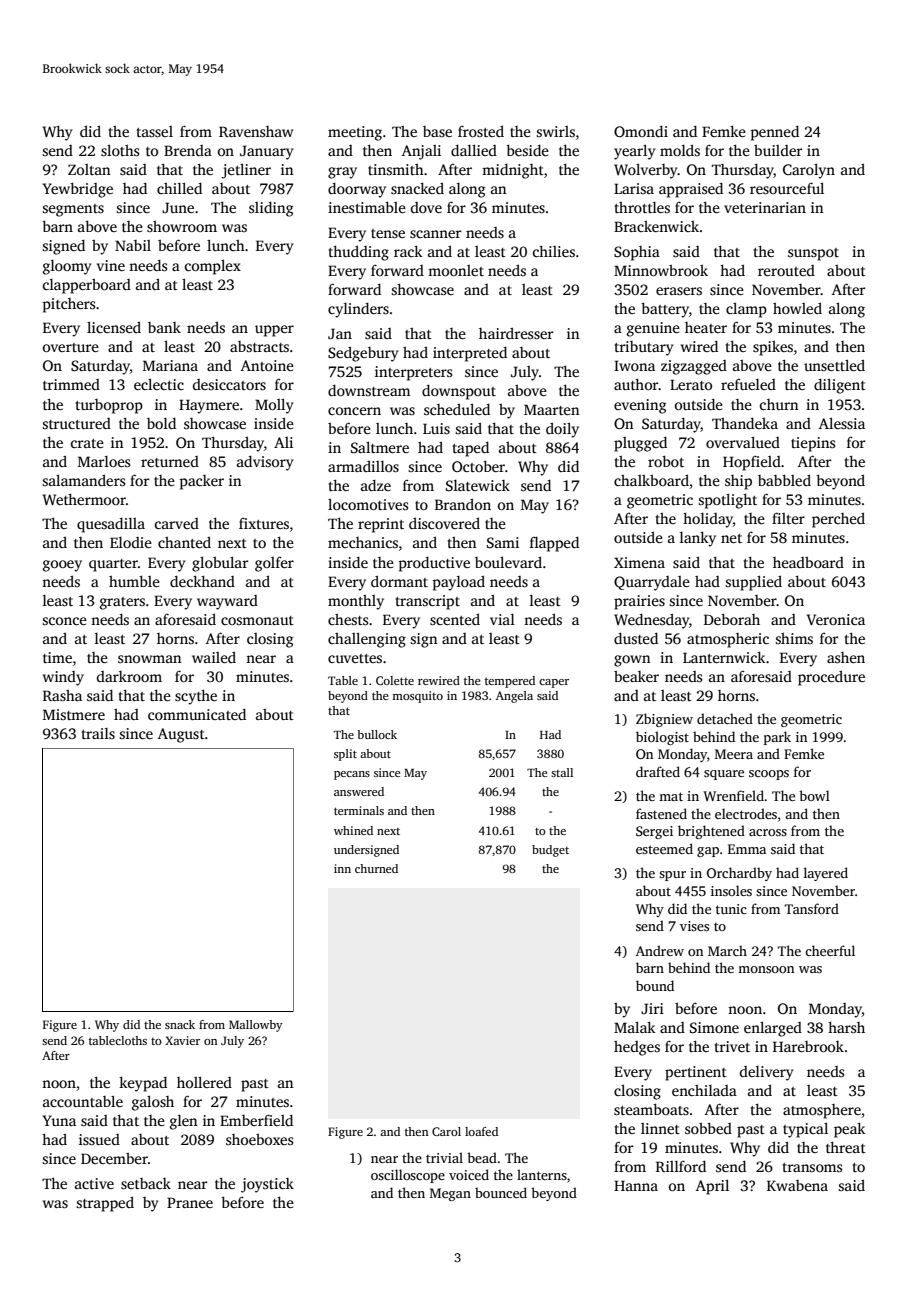  I want to click on Pranee, so click(190, 1202).
